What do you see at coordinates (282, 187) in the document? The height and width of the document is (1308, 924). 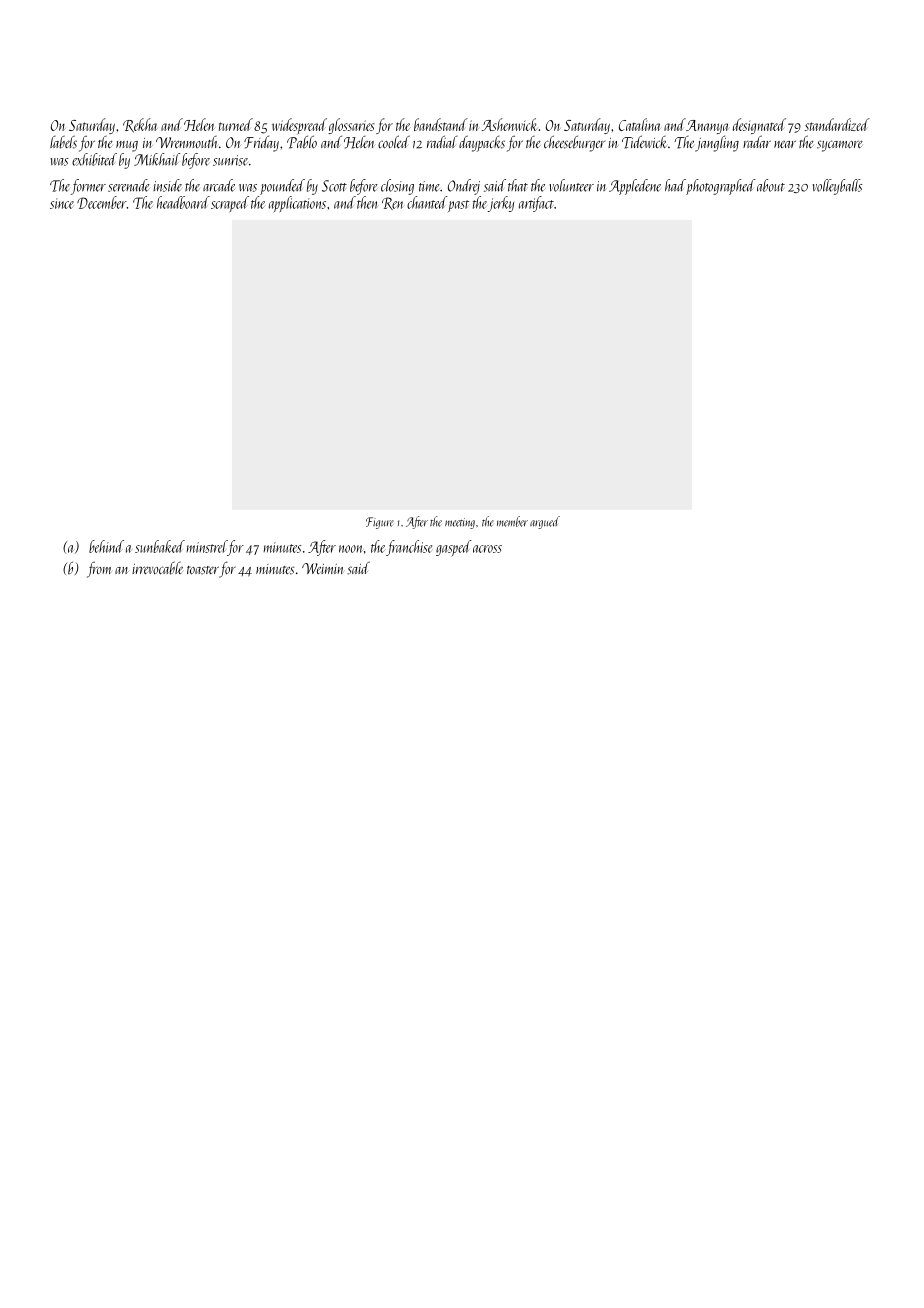 I see `pounded` at bounding box center [282, 187].
